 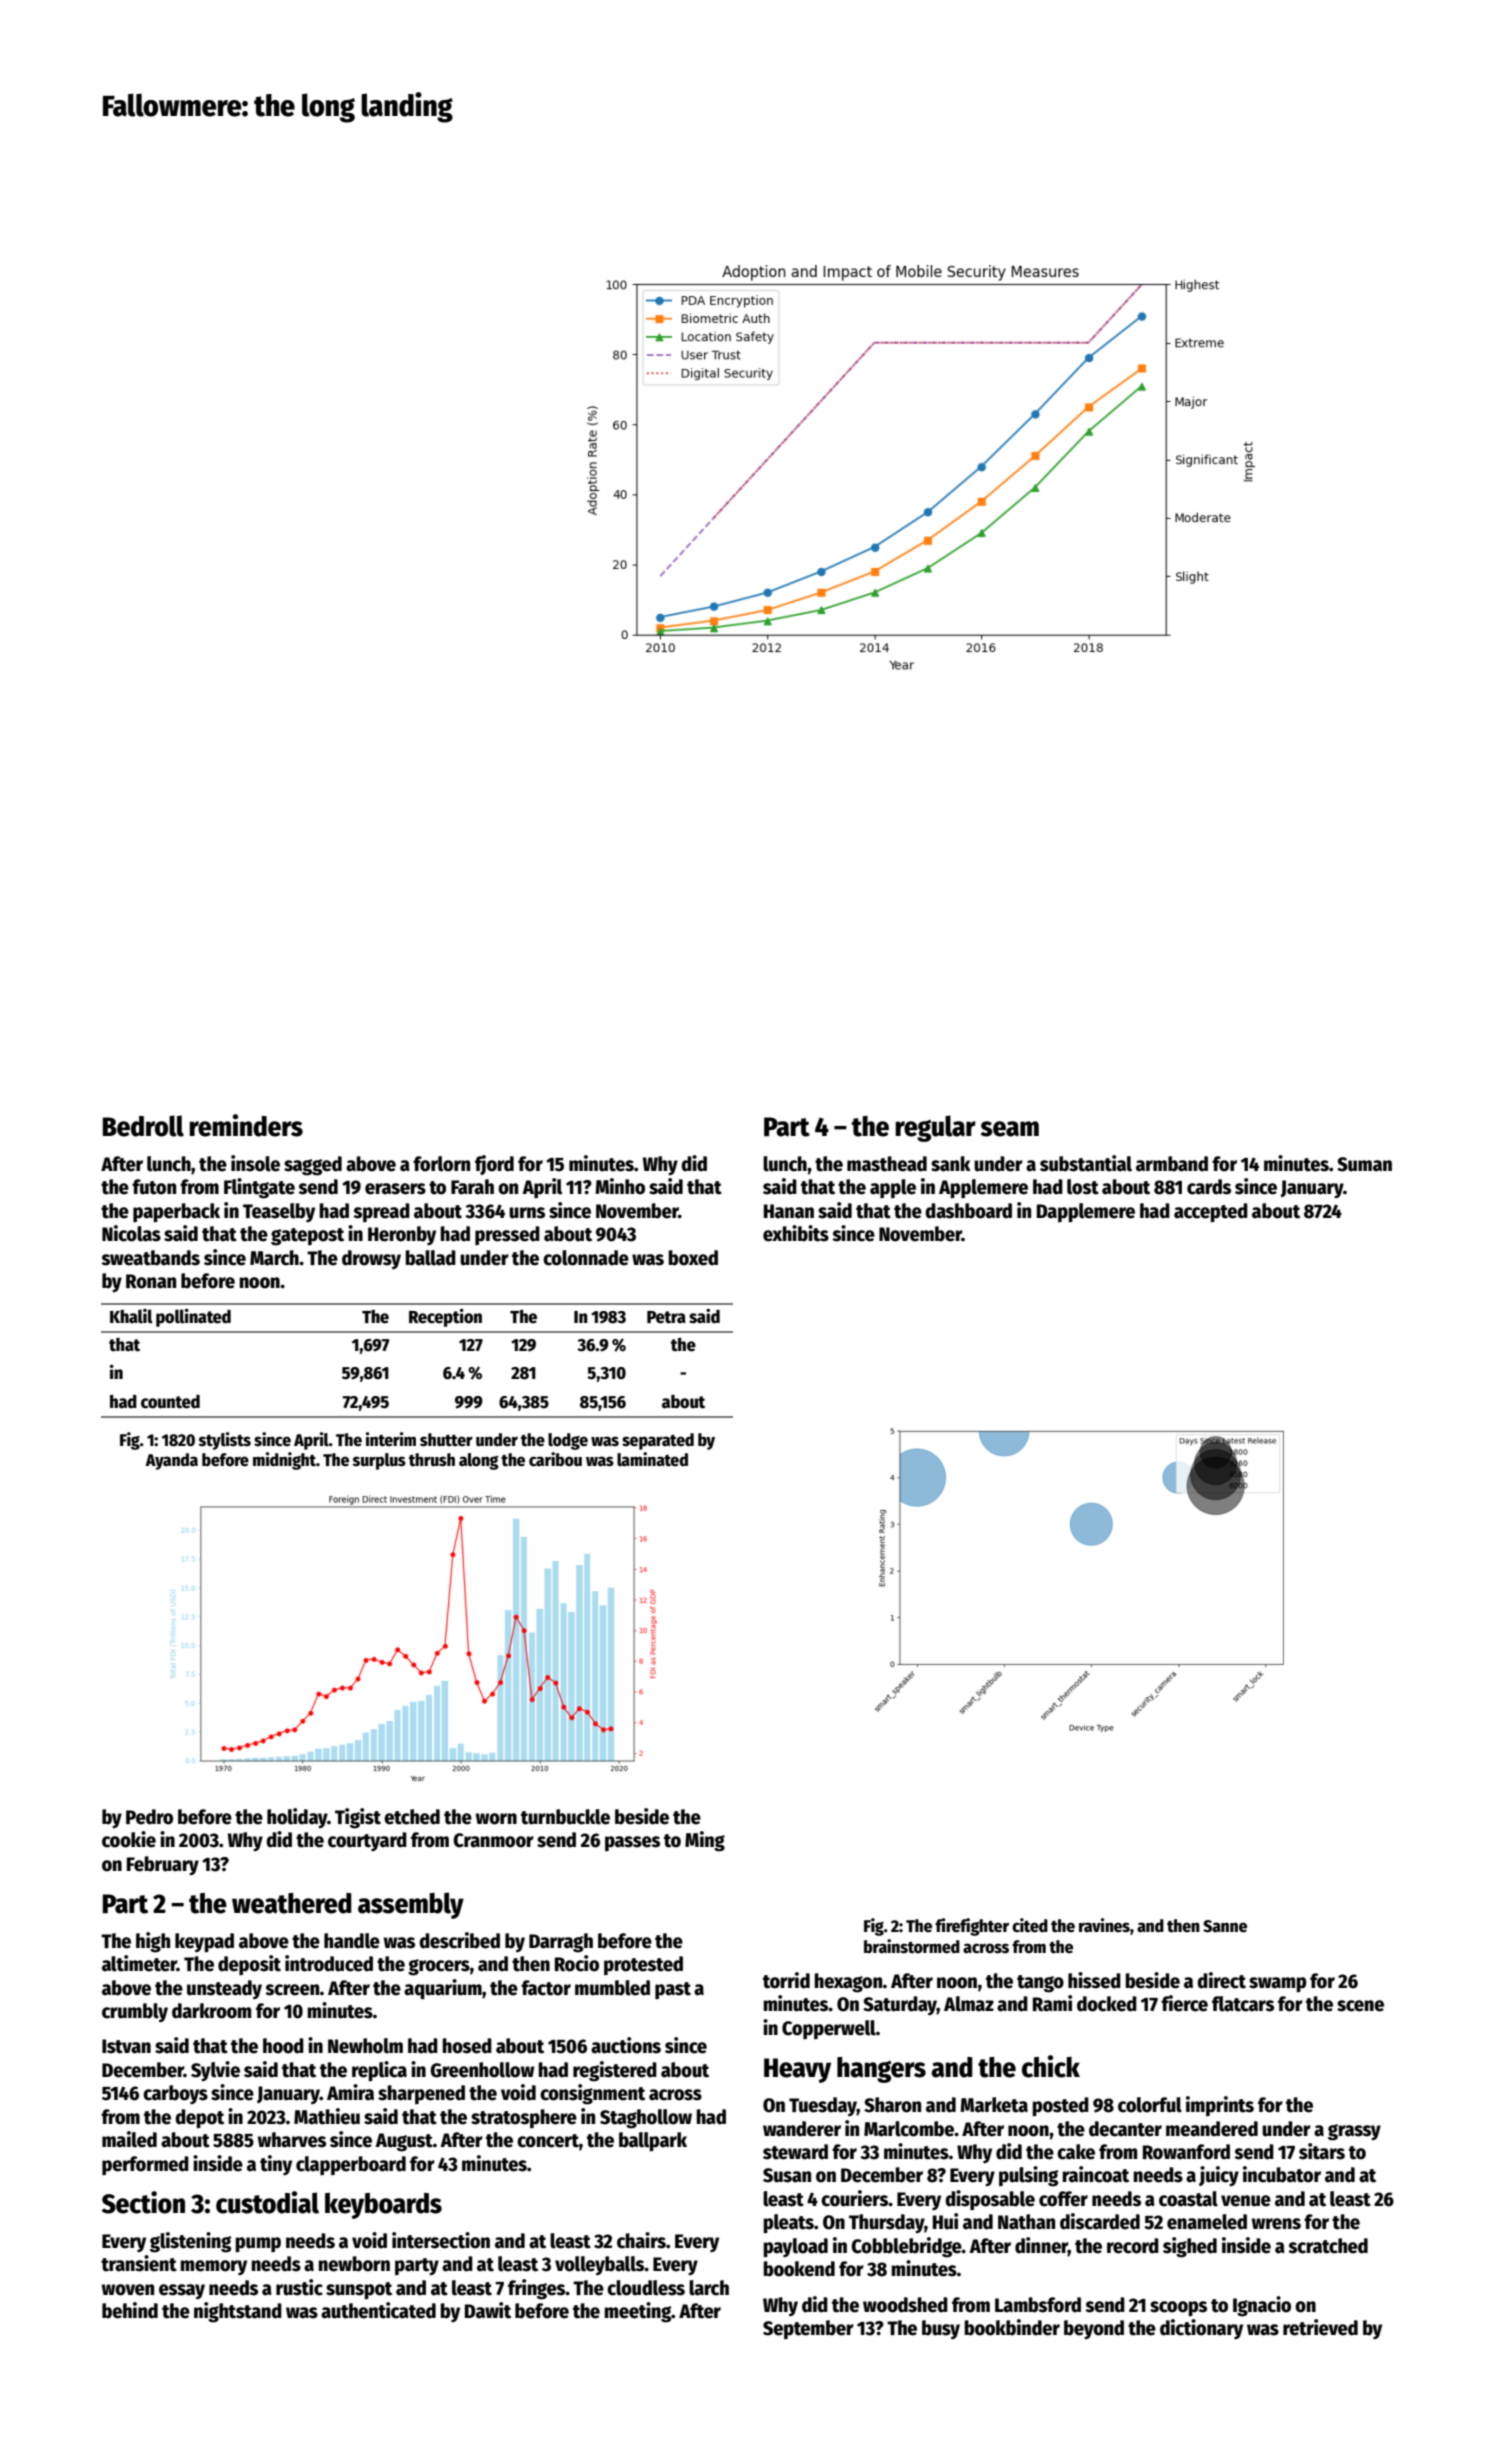 What do you see at coordinates (1104, 1925) in the image?
I see `ravines` at bounding box center [1104, 1925].
